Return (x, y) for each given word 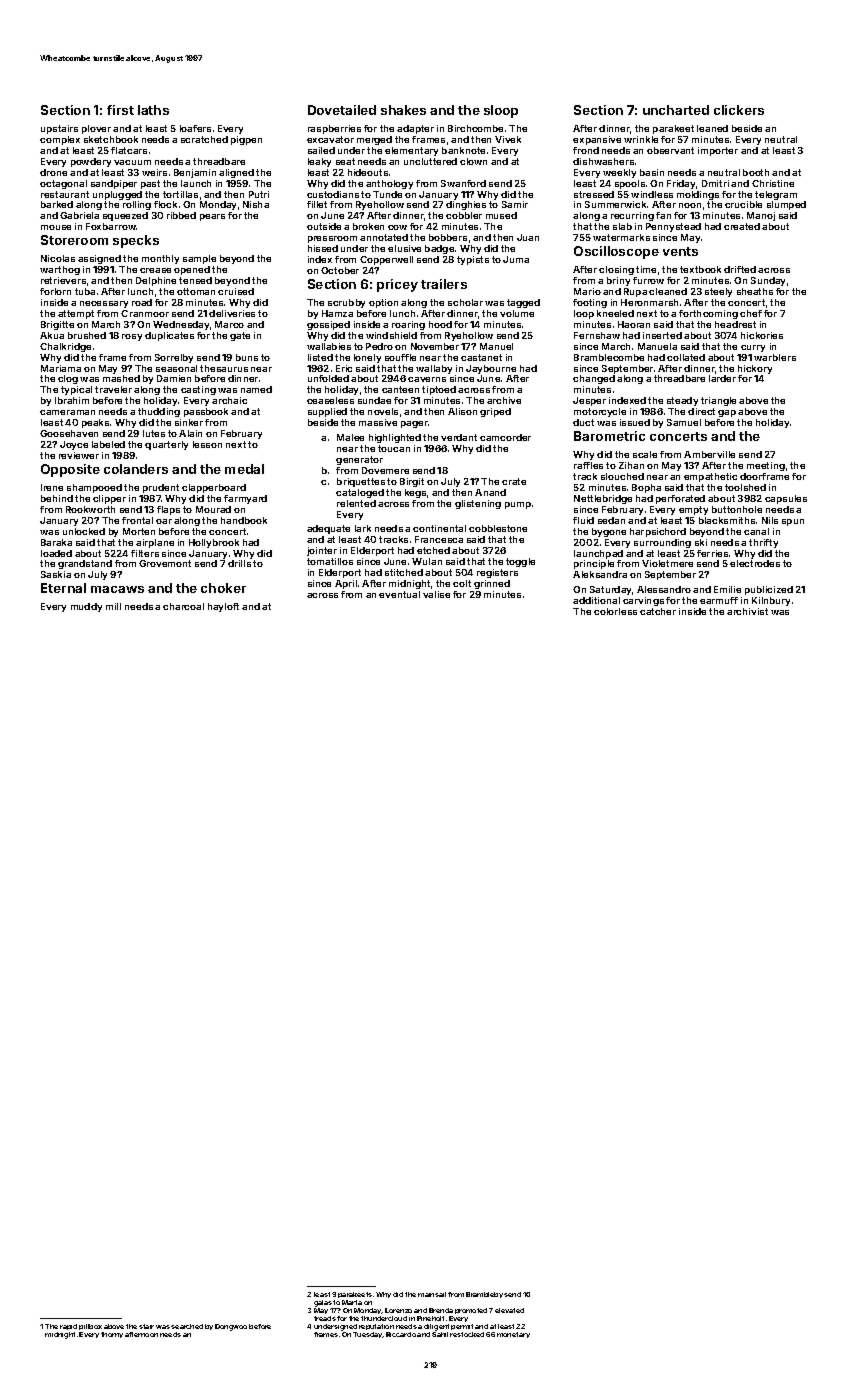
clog (68, 379)
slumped (786, 205)
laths (153, 110)
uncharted (676, 110)
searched (187, 1326)
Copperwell (386, 260)
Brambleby (484, 1295)
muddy (86, 607)
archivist (747, 611)
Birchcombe (475, 128)
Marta (352, 1302)
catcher (658, 611)
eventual (399, 594)
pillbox (90, 1327)
